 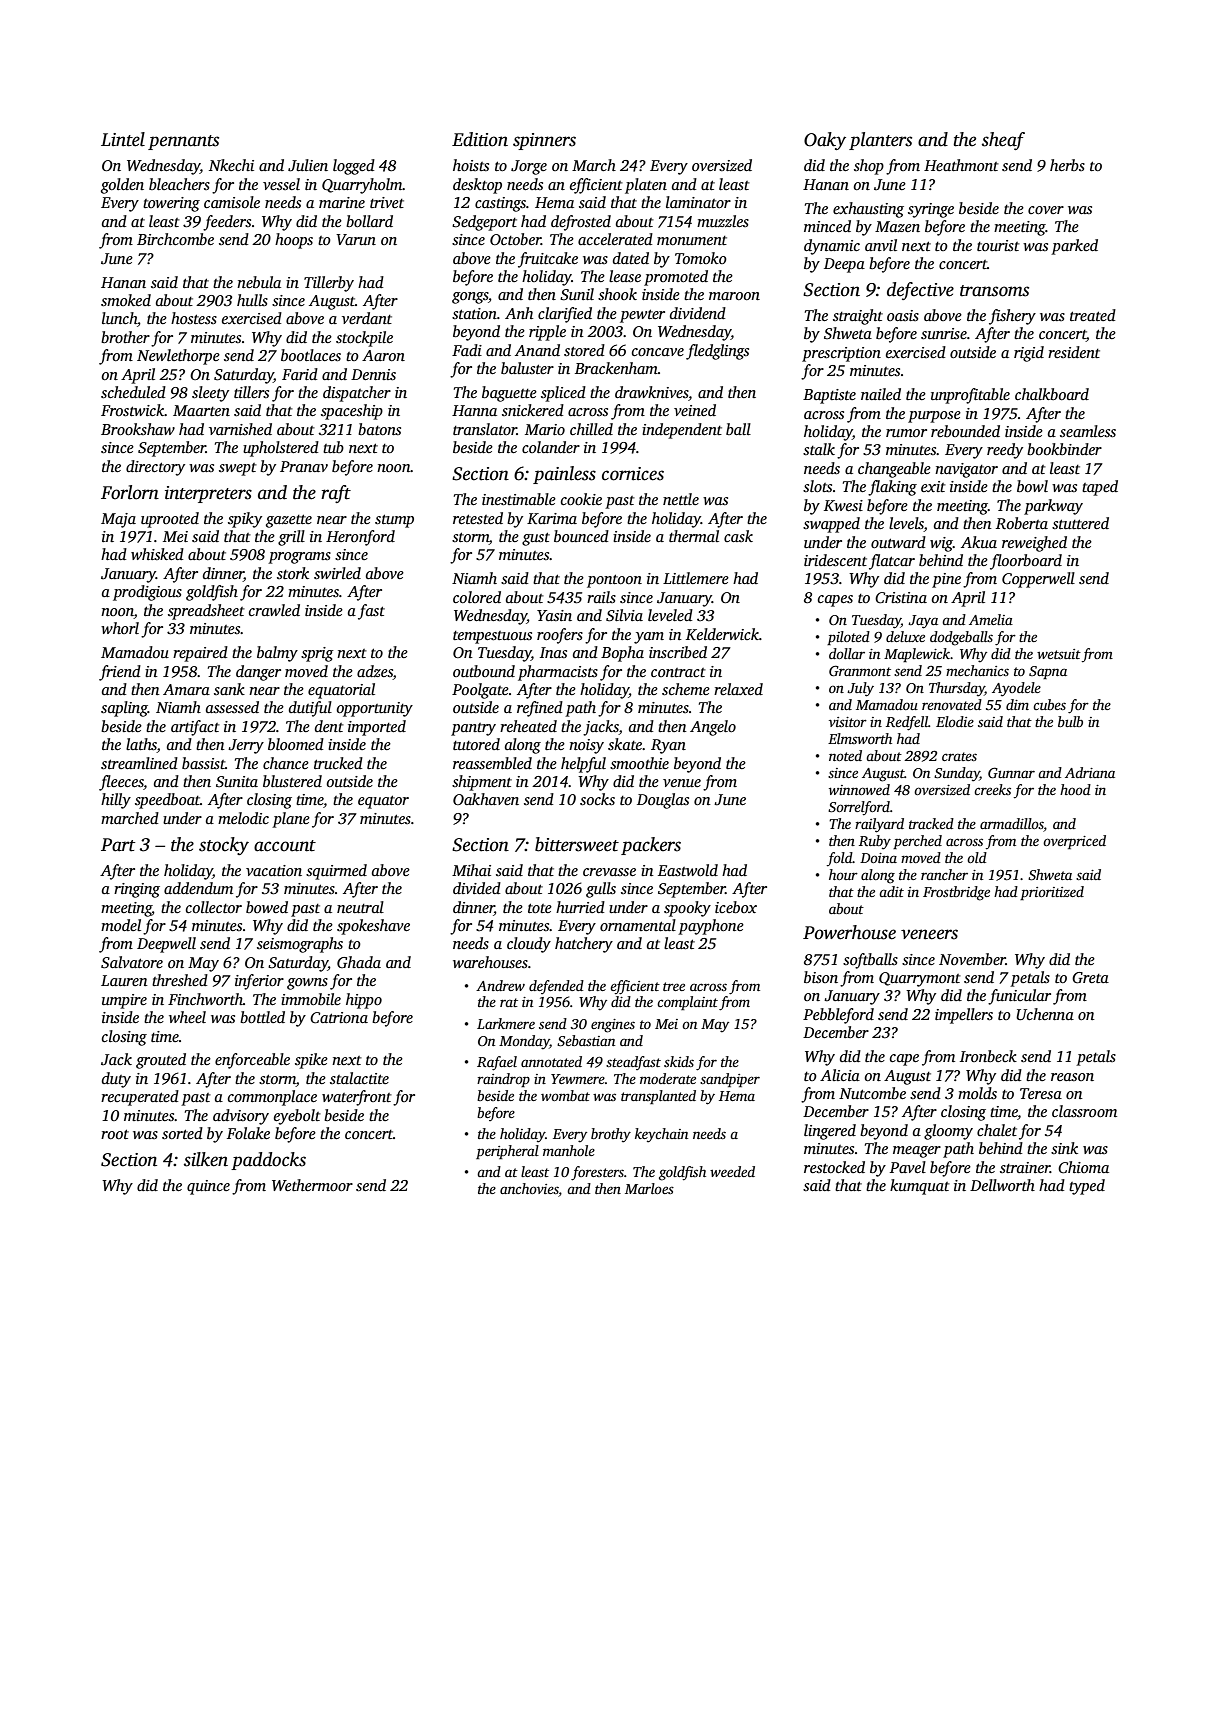 What do you see at coordinates (140, 1098) in the page?
I see `recuperated` at bounding box center [140, 1098].
